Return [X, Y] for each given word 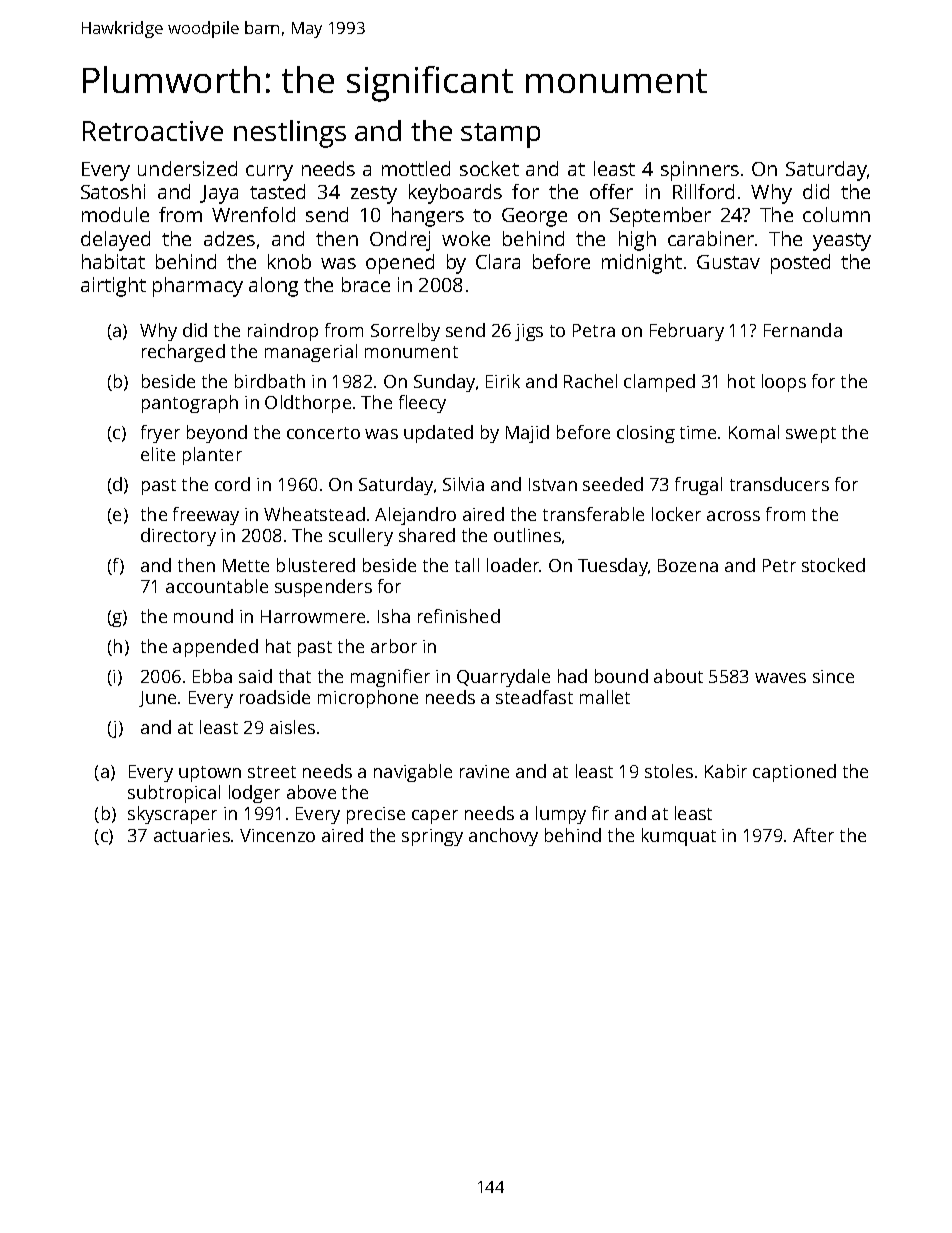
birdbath [270, 381]
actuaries [192, 835]
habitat [113, 261]
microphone [368, 699]
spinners [700, 171]
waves [780, 678]
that [295, 676]
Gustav [728, 262]
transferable [593, 514]
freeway [206, 516]
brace [366, 284]
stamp [500, 135]
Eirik [503, 381]
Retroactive [153, 131]
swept [811, 435]
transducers [779, 484]
